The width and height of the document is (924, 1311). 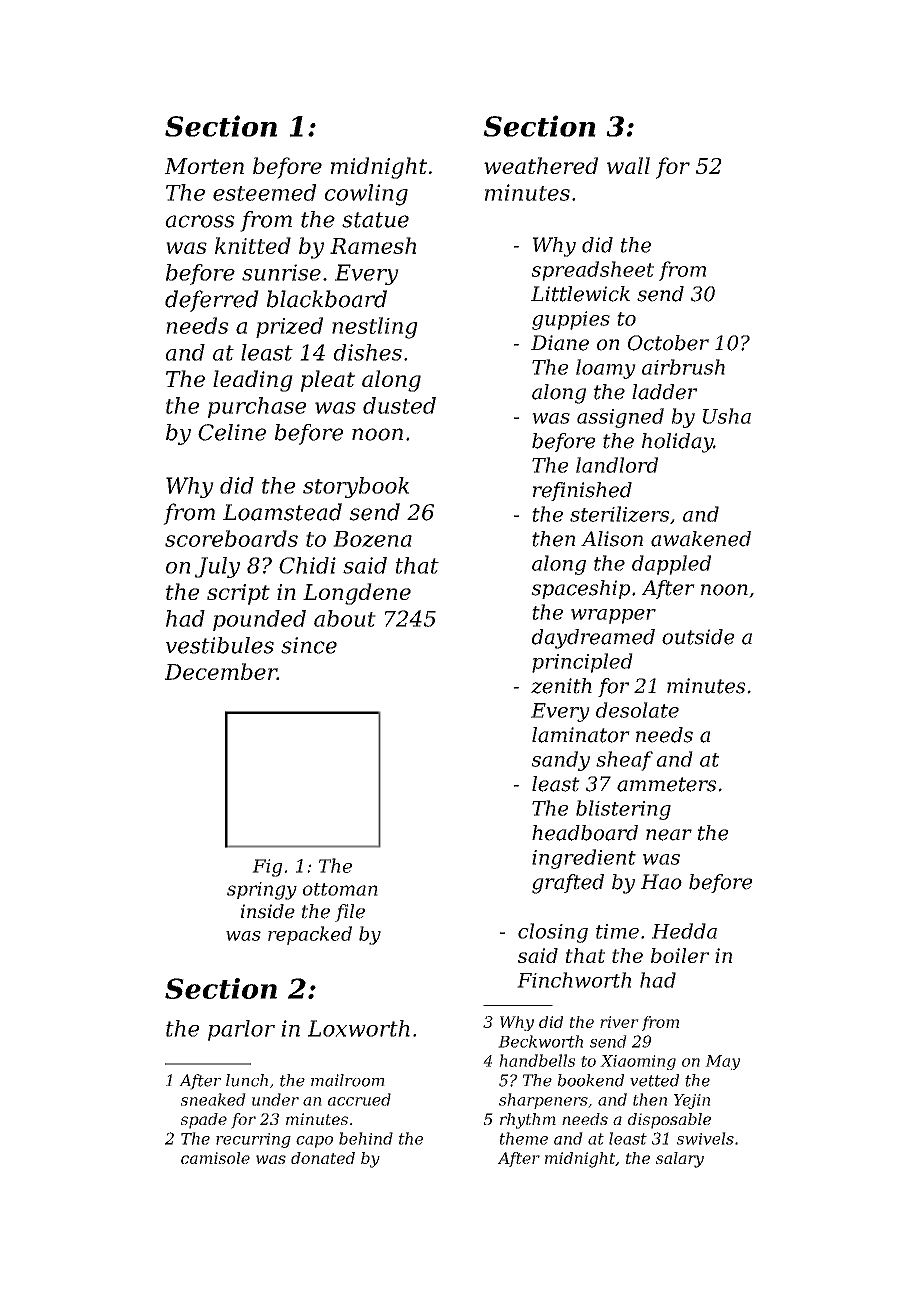 I want to click on Loamstead, so click(x=282, y=512).
